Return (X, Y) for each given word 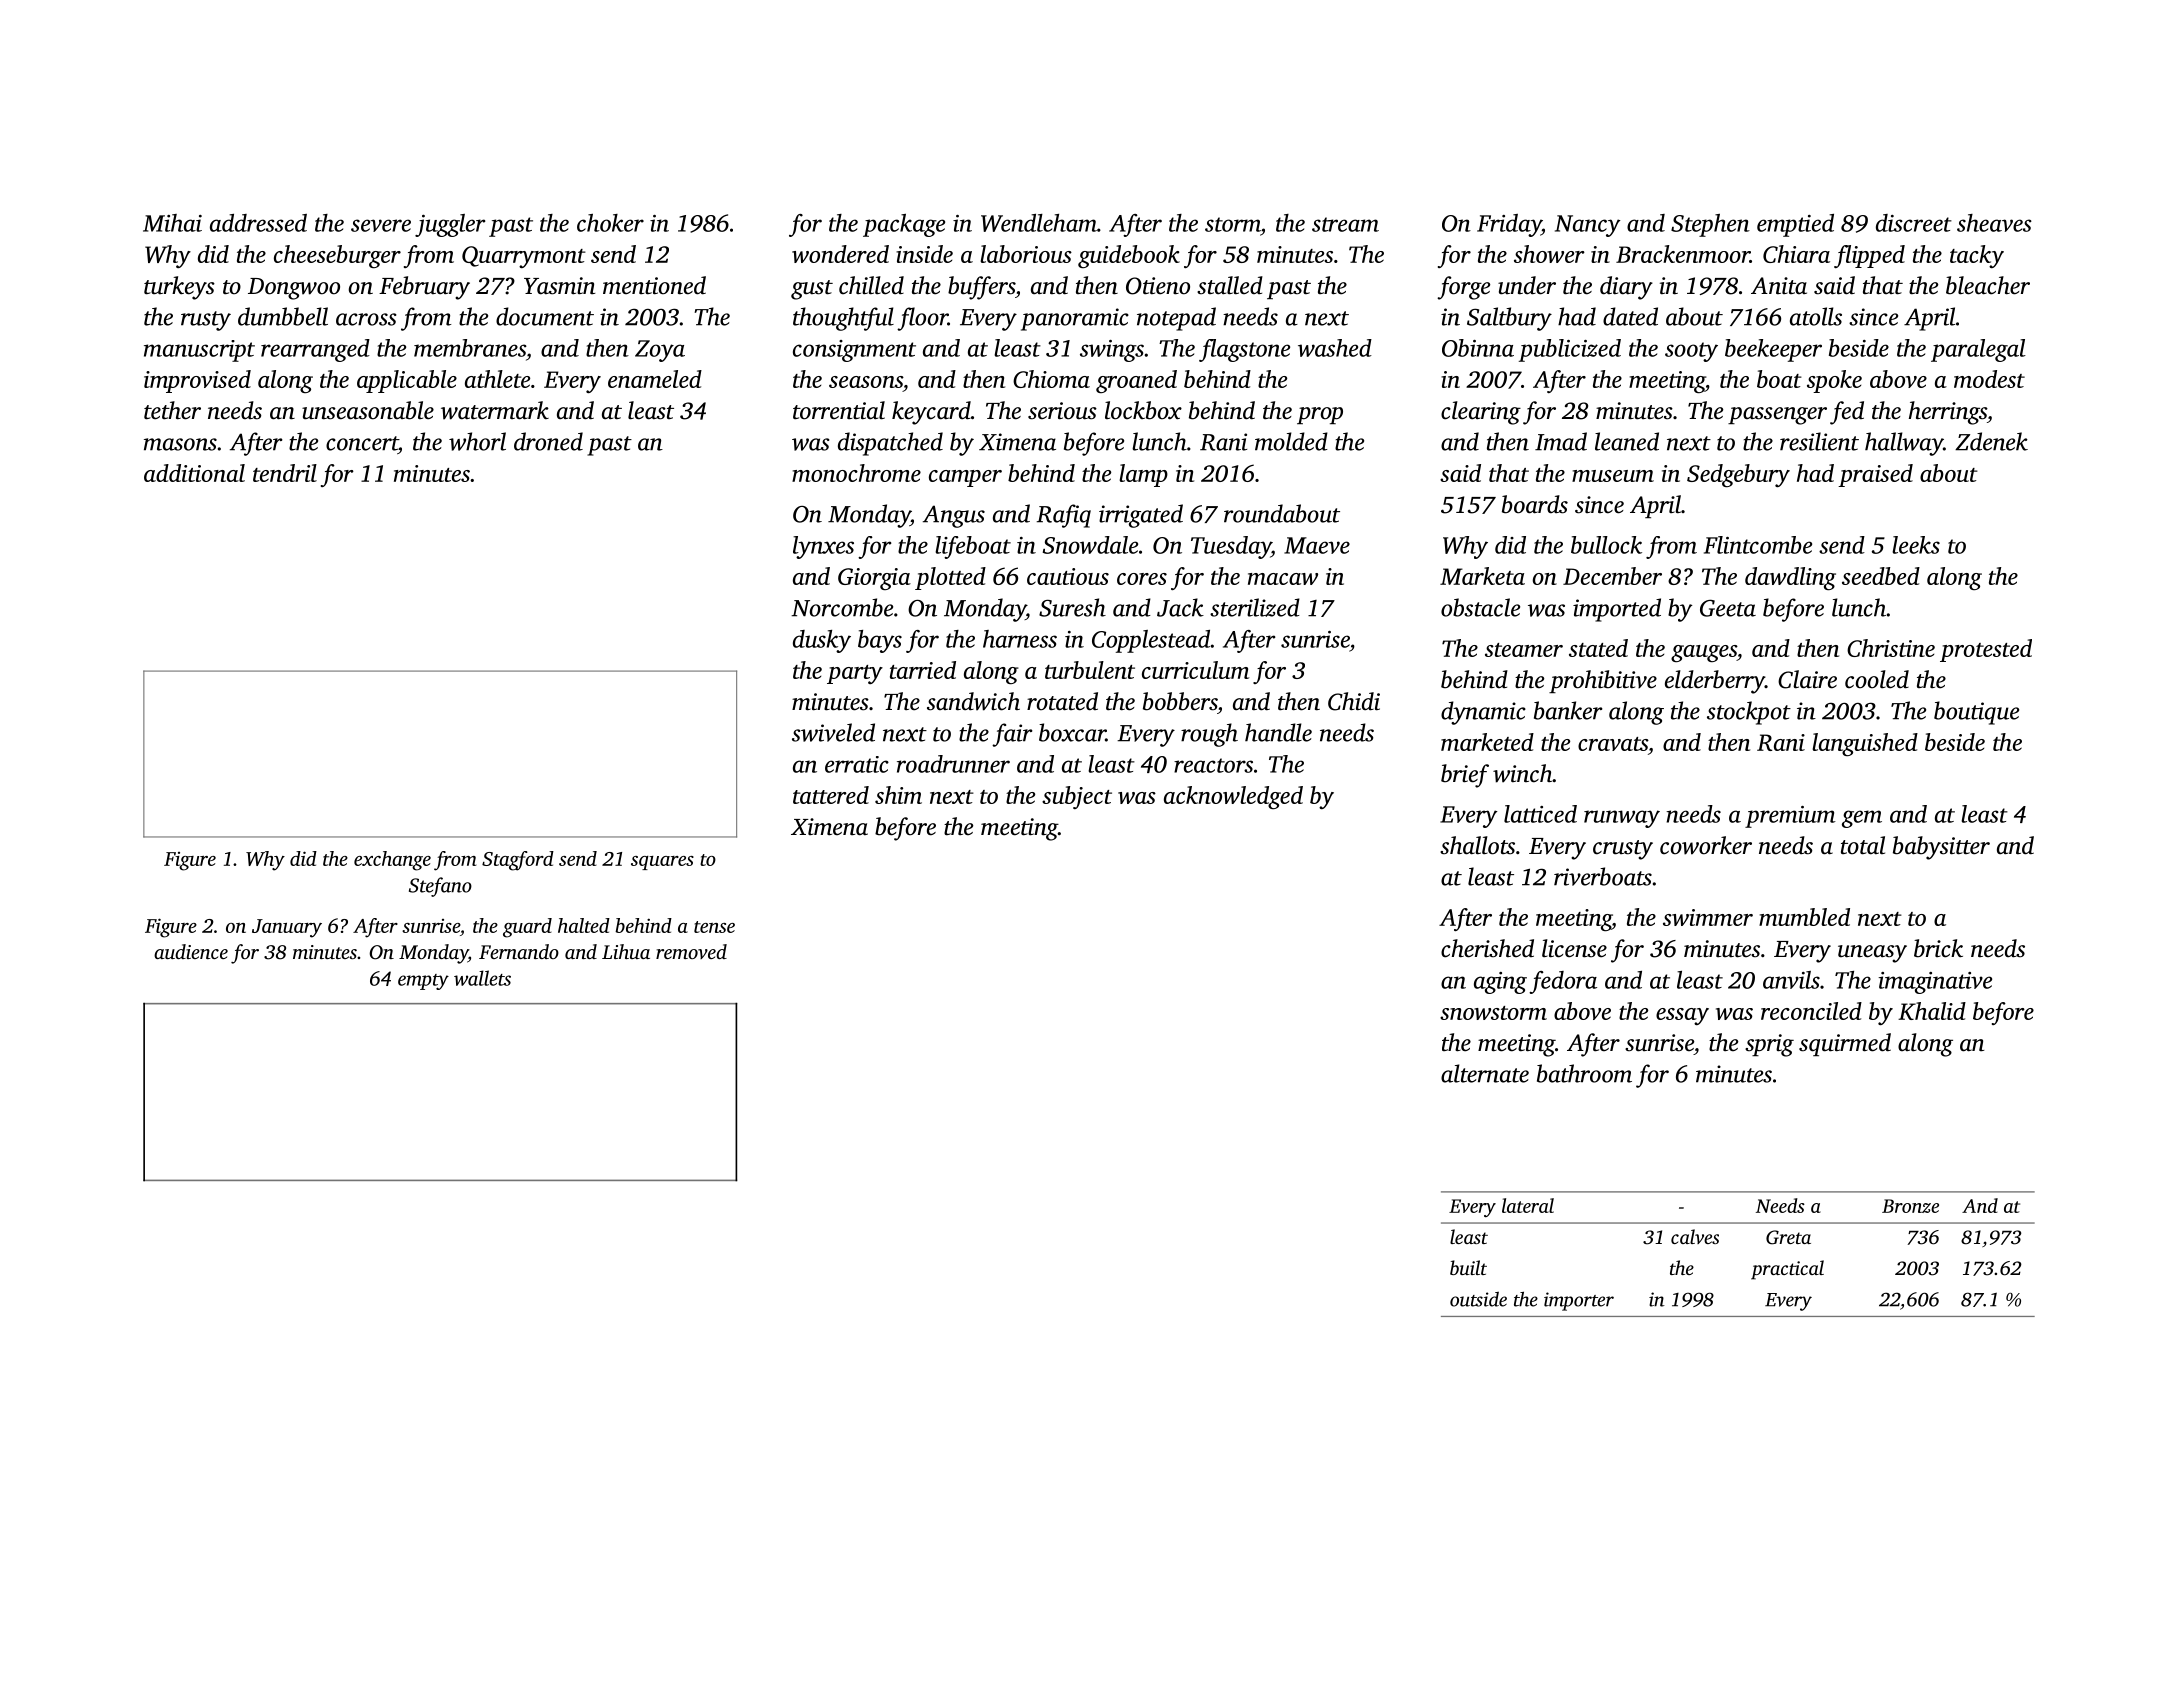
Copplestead (1151, 641)
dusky (822, 641)
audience (191, 951)
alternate (1485, 1073)
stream (1345, 224)
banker (1568, 710)
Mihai (172, 223)
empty (423, 982)
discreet (1914, 223)
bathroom (1584, 1073)
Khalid (1932, 1011)
